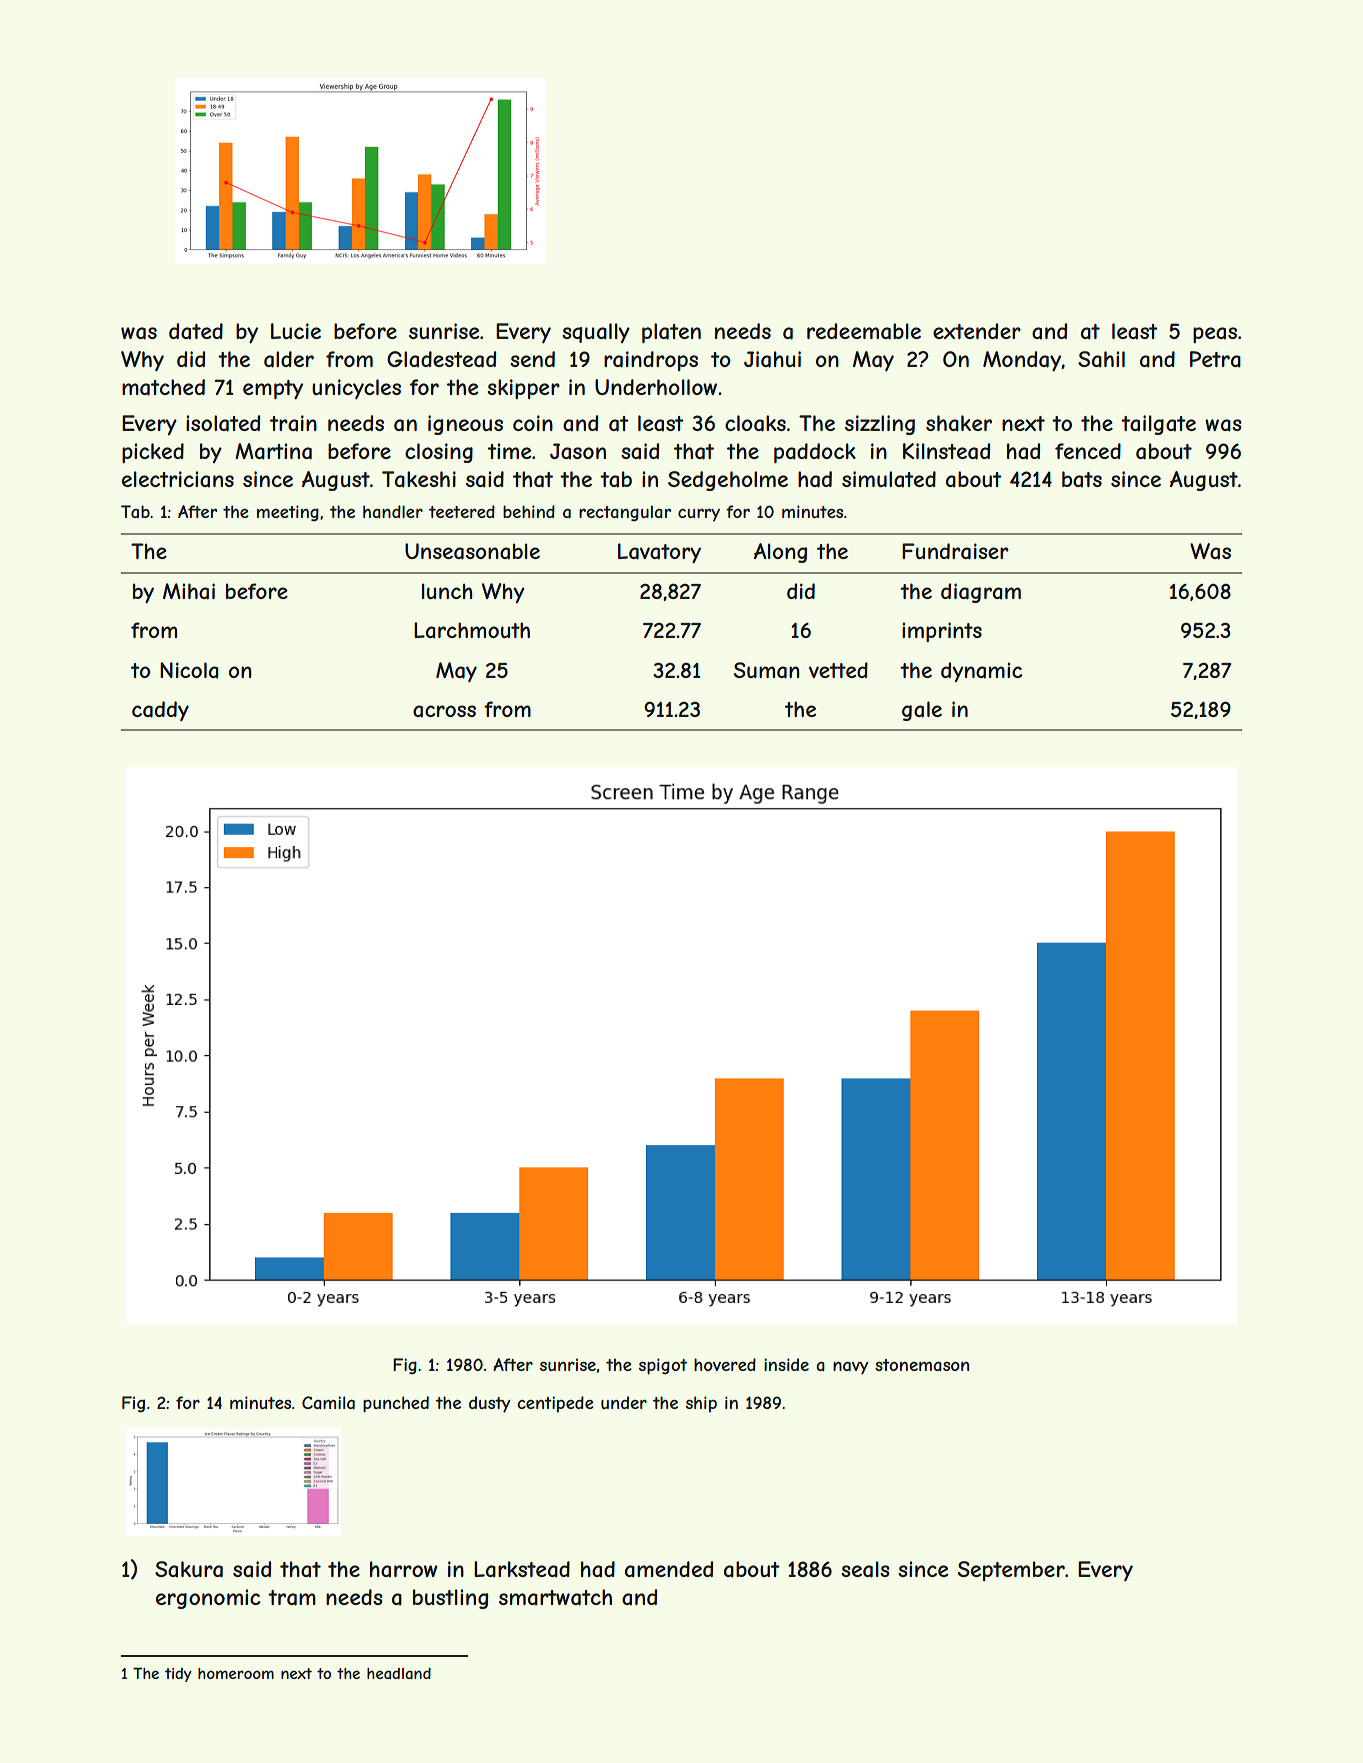 The height and width of the page is (1763, 1363). Describe the element at coordinates (865, 1569) in the page. I see `seals` at that location.
